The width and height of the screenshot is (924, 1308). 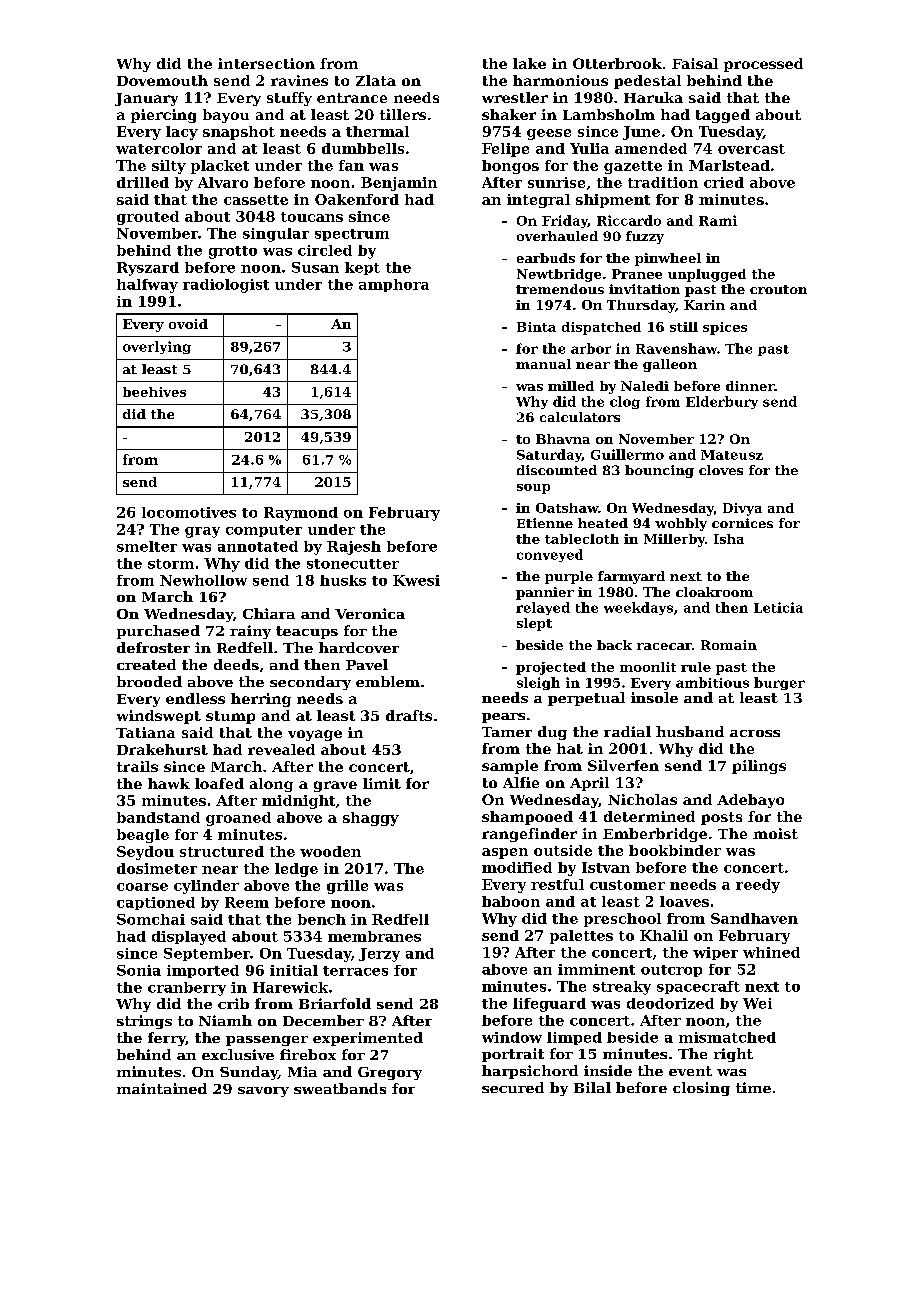 What do you see at coordinates (695, 63) in the screenshot?
I see `Faisal` at bounding box center [695, 63].
